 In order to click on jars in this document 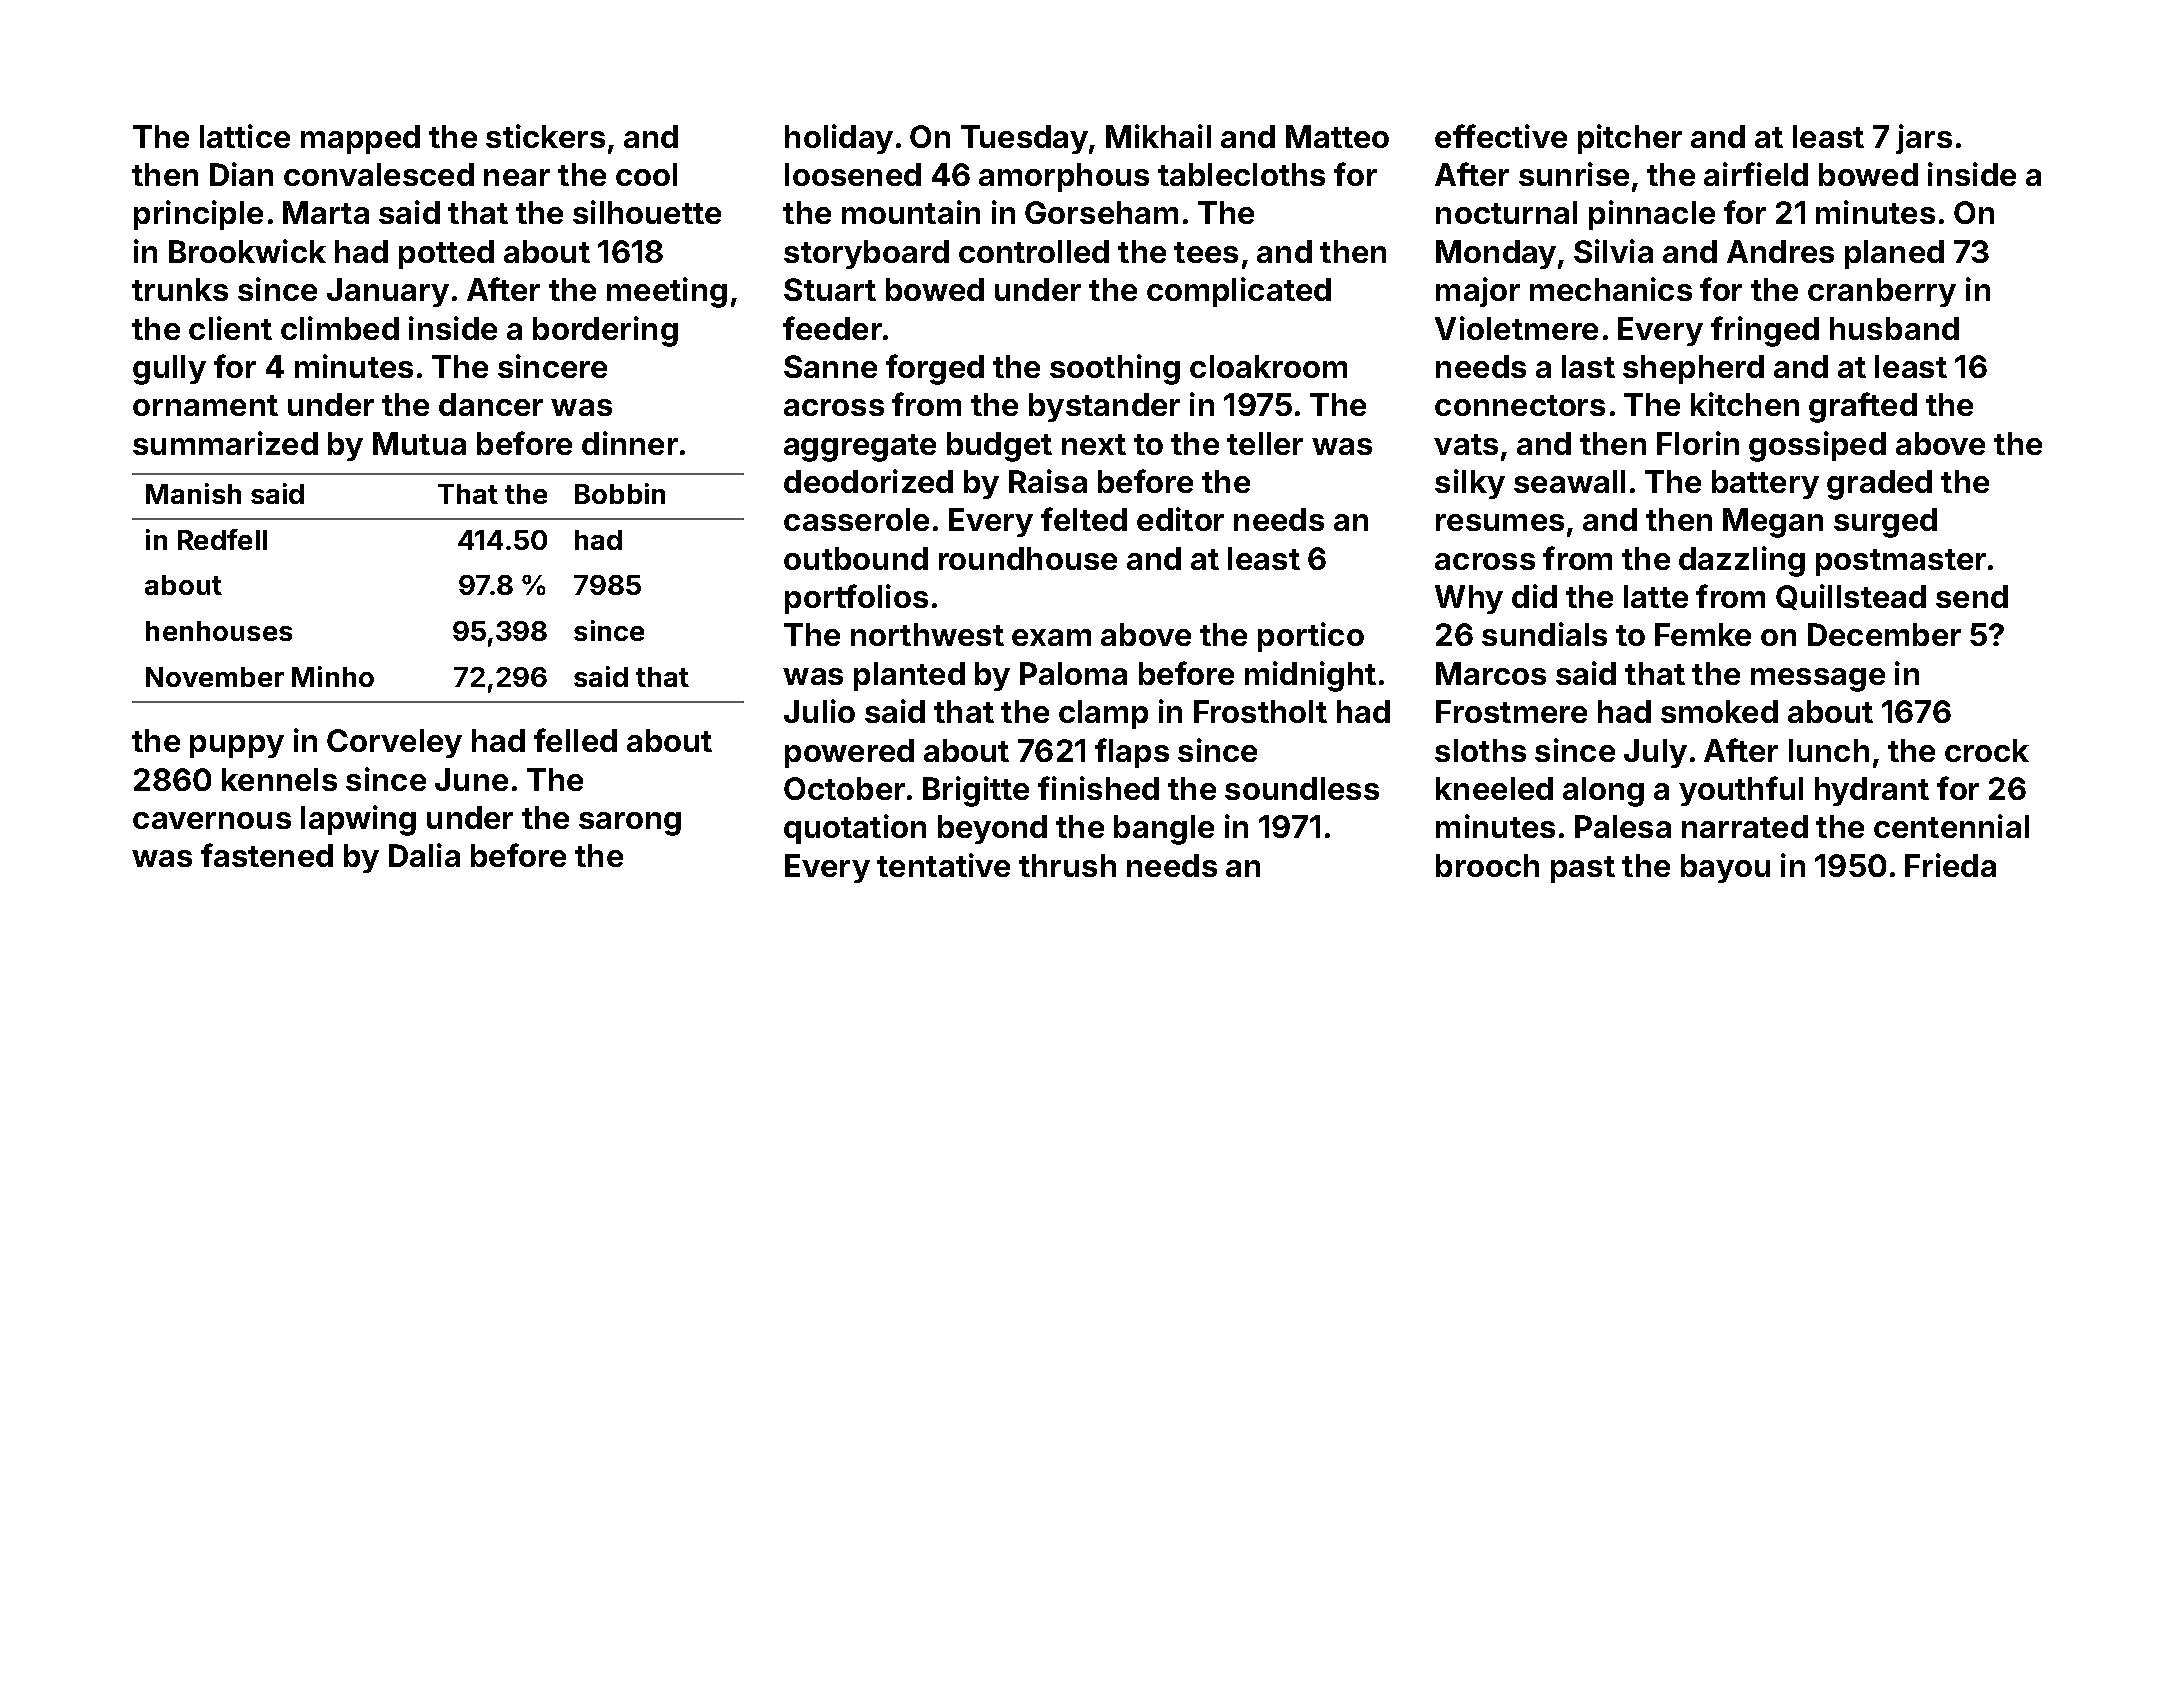, I will do `click(1924, 139)`.
